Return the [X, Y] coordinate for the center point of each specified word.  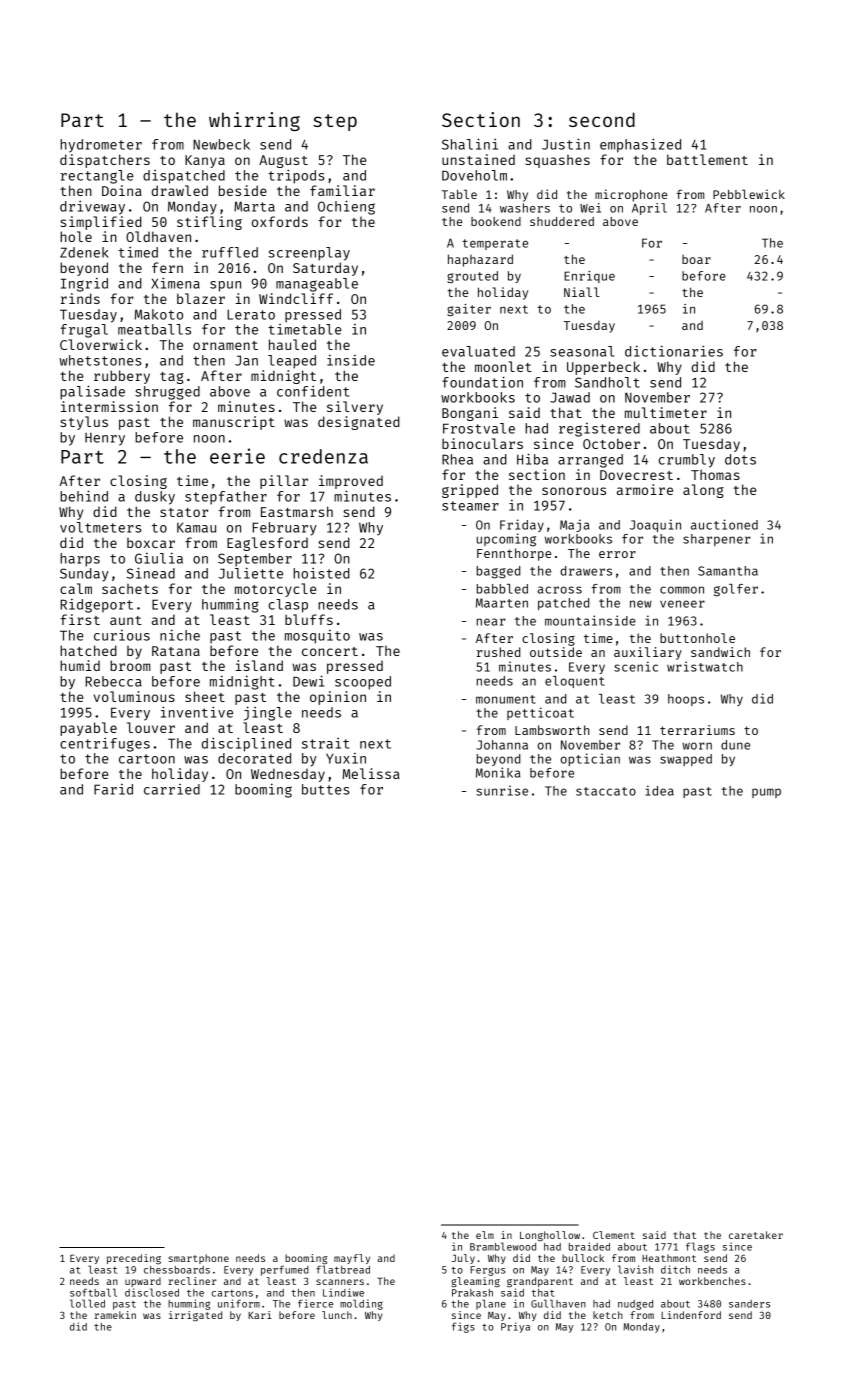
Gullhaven [558, 1303]
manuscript [234, 423]
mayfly [352, 1259]
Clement [614, 1235]
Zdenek [84, 252]
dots [740, 459]
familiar [342, 190]
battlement [707, 159]
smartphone [198, 1259]
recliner [192, 1281]
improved [351, 482]
